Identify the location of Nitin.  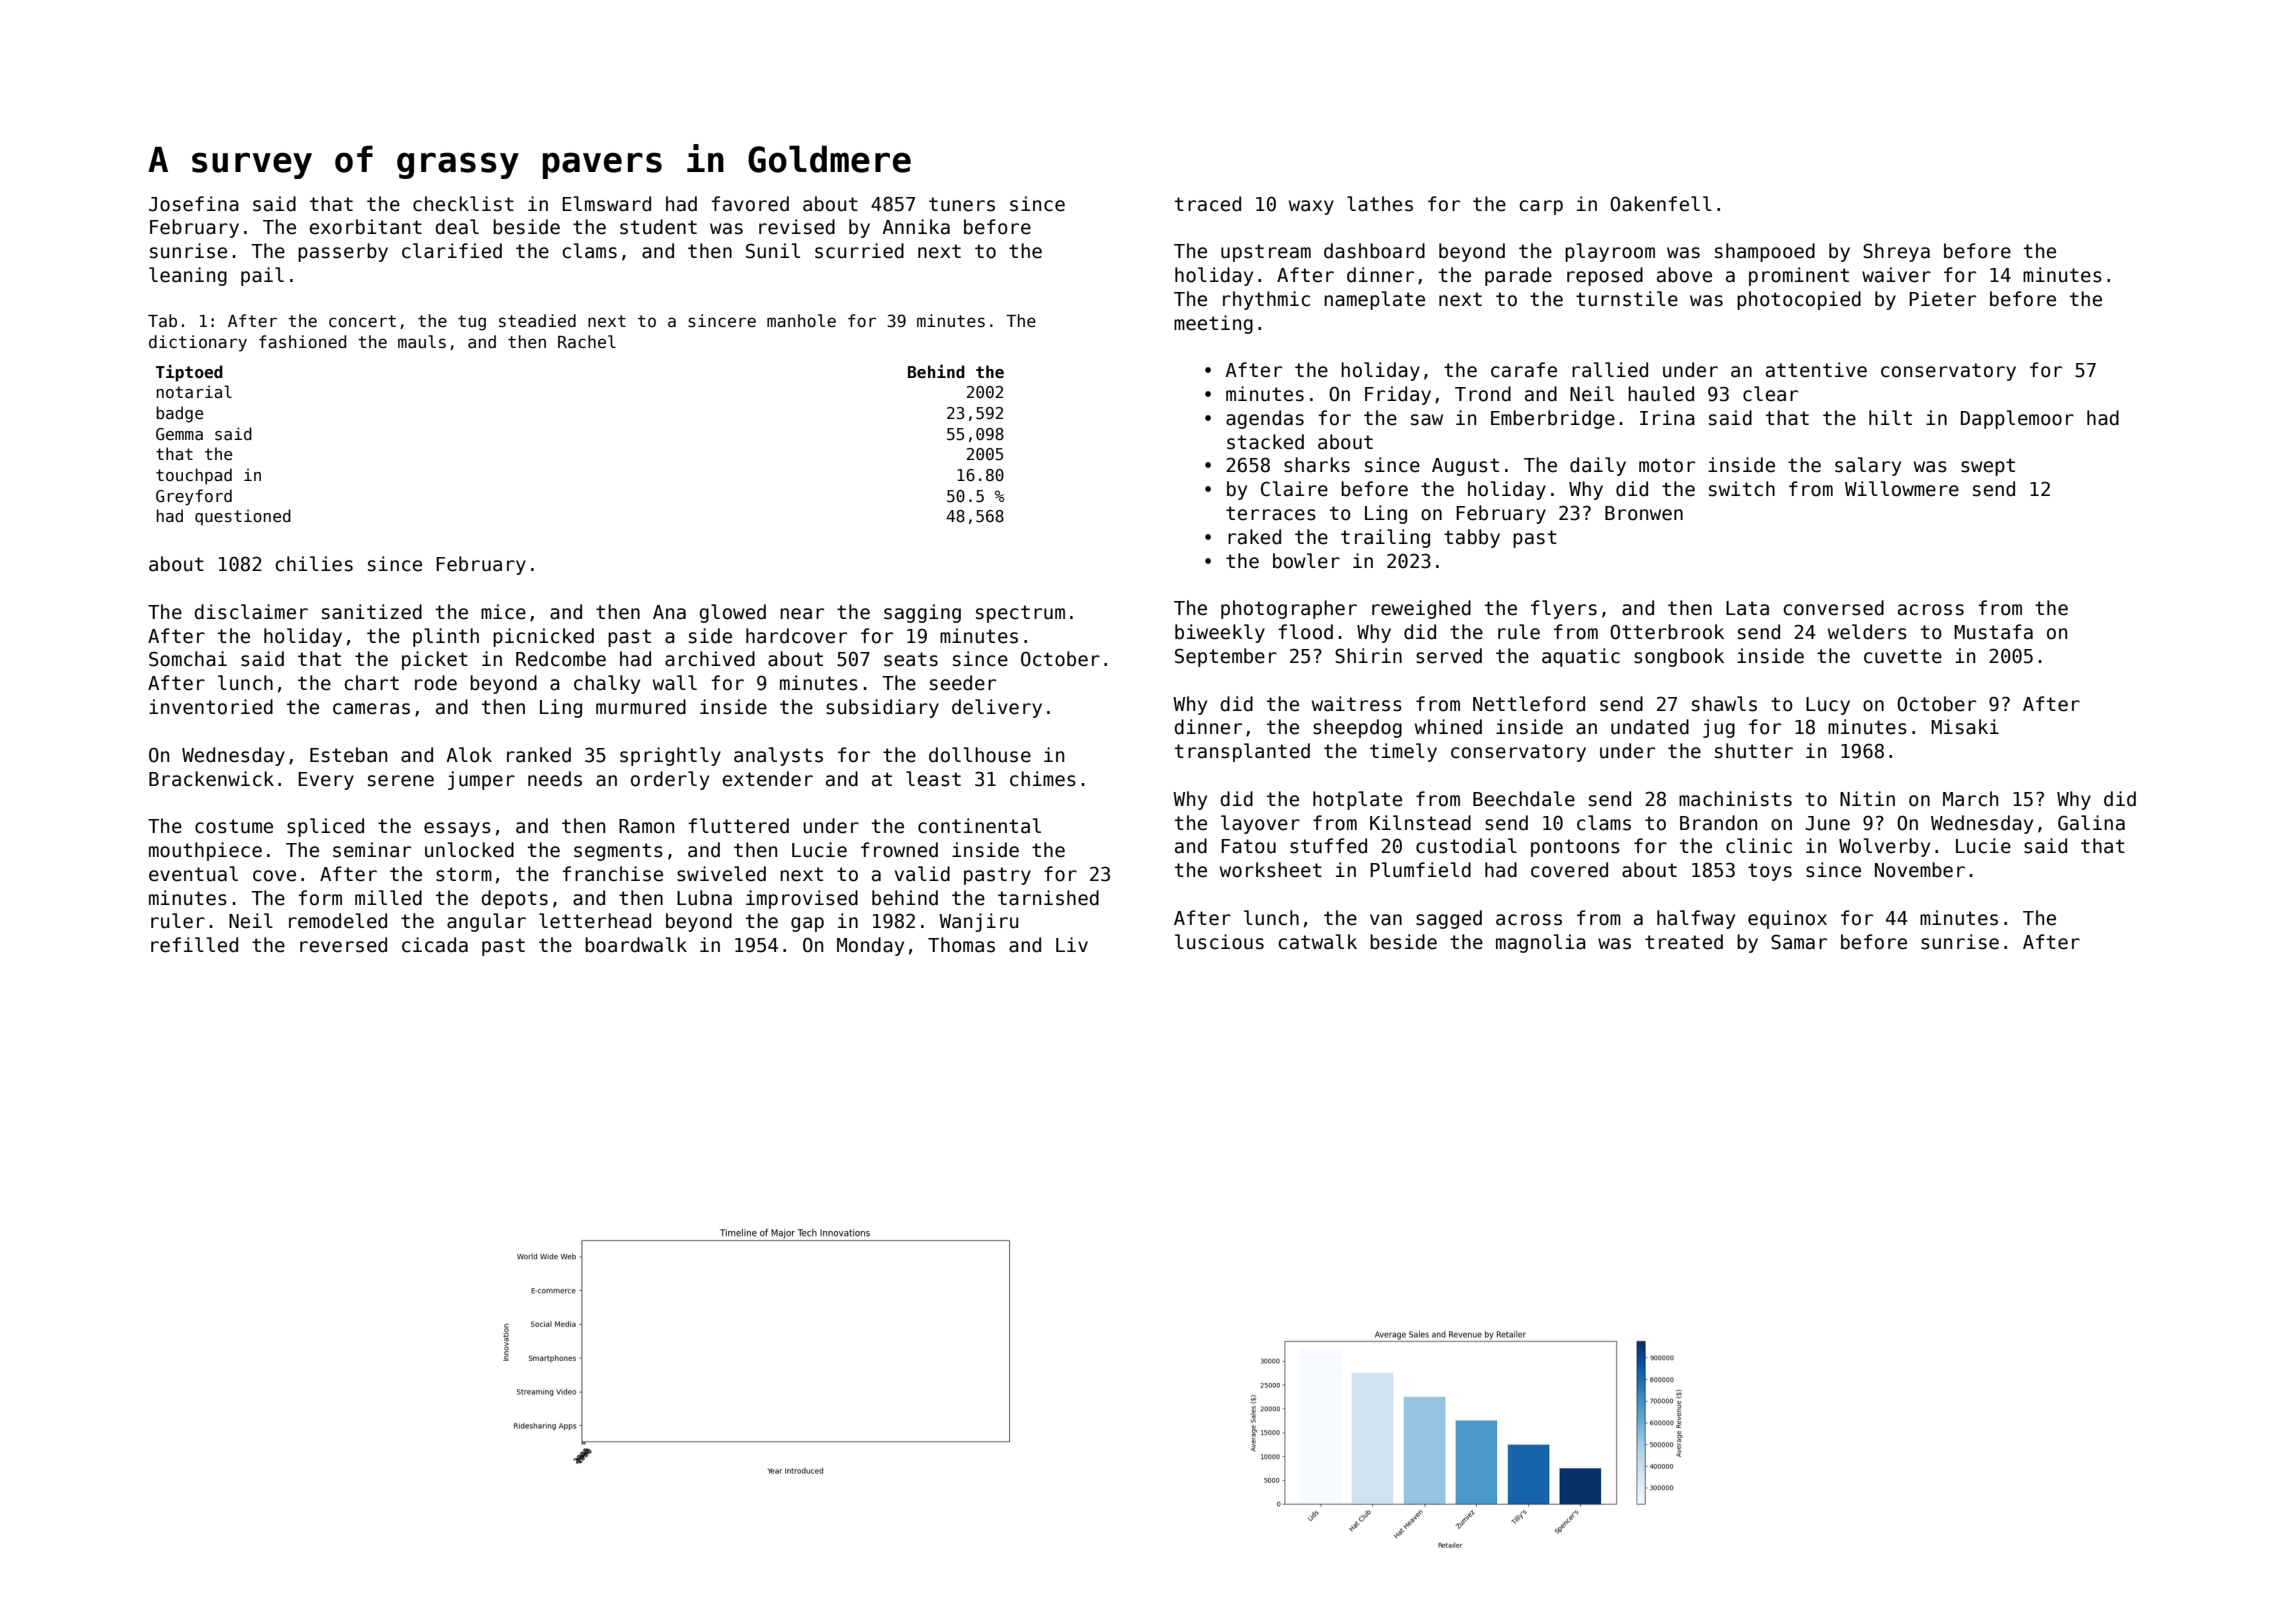
(1867, 798).
